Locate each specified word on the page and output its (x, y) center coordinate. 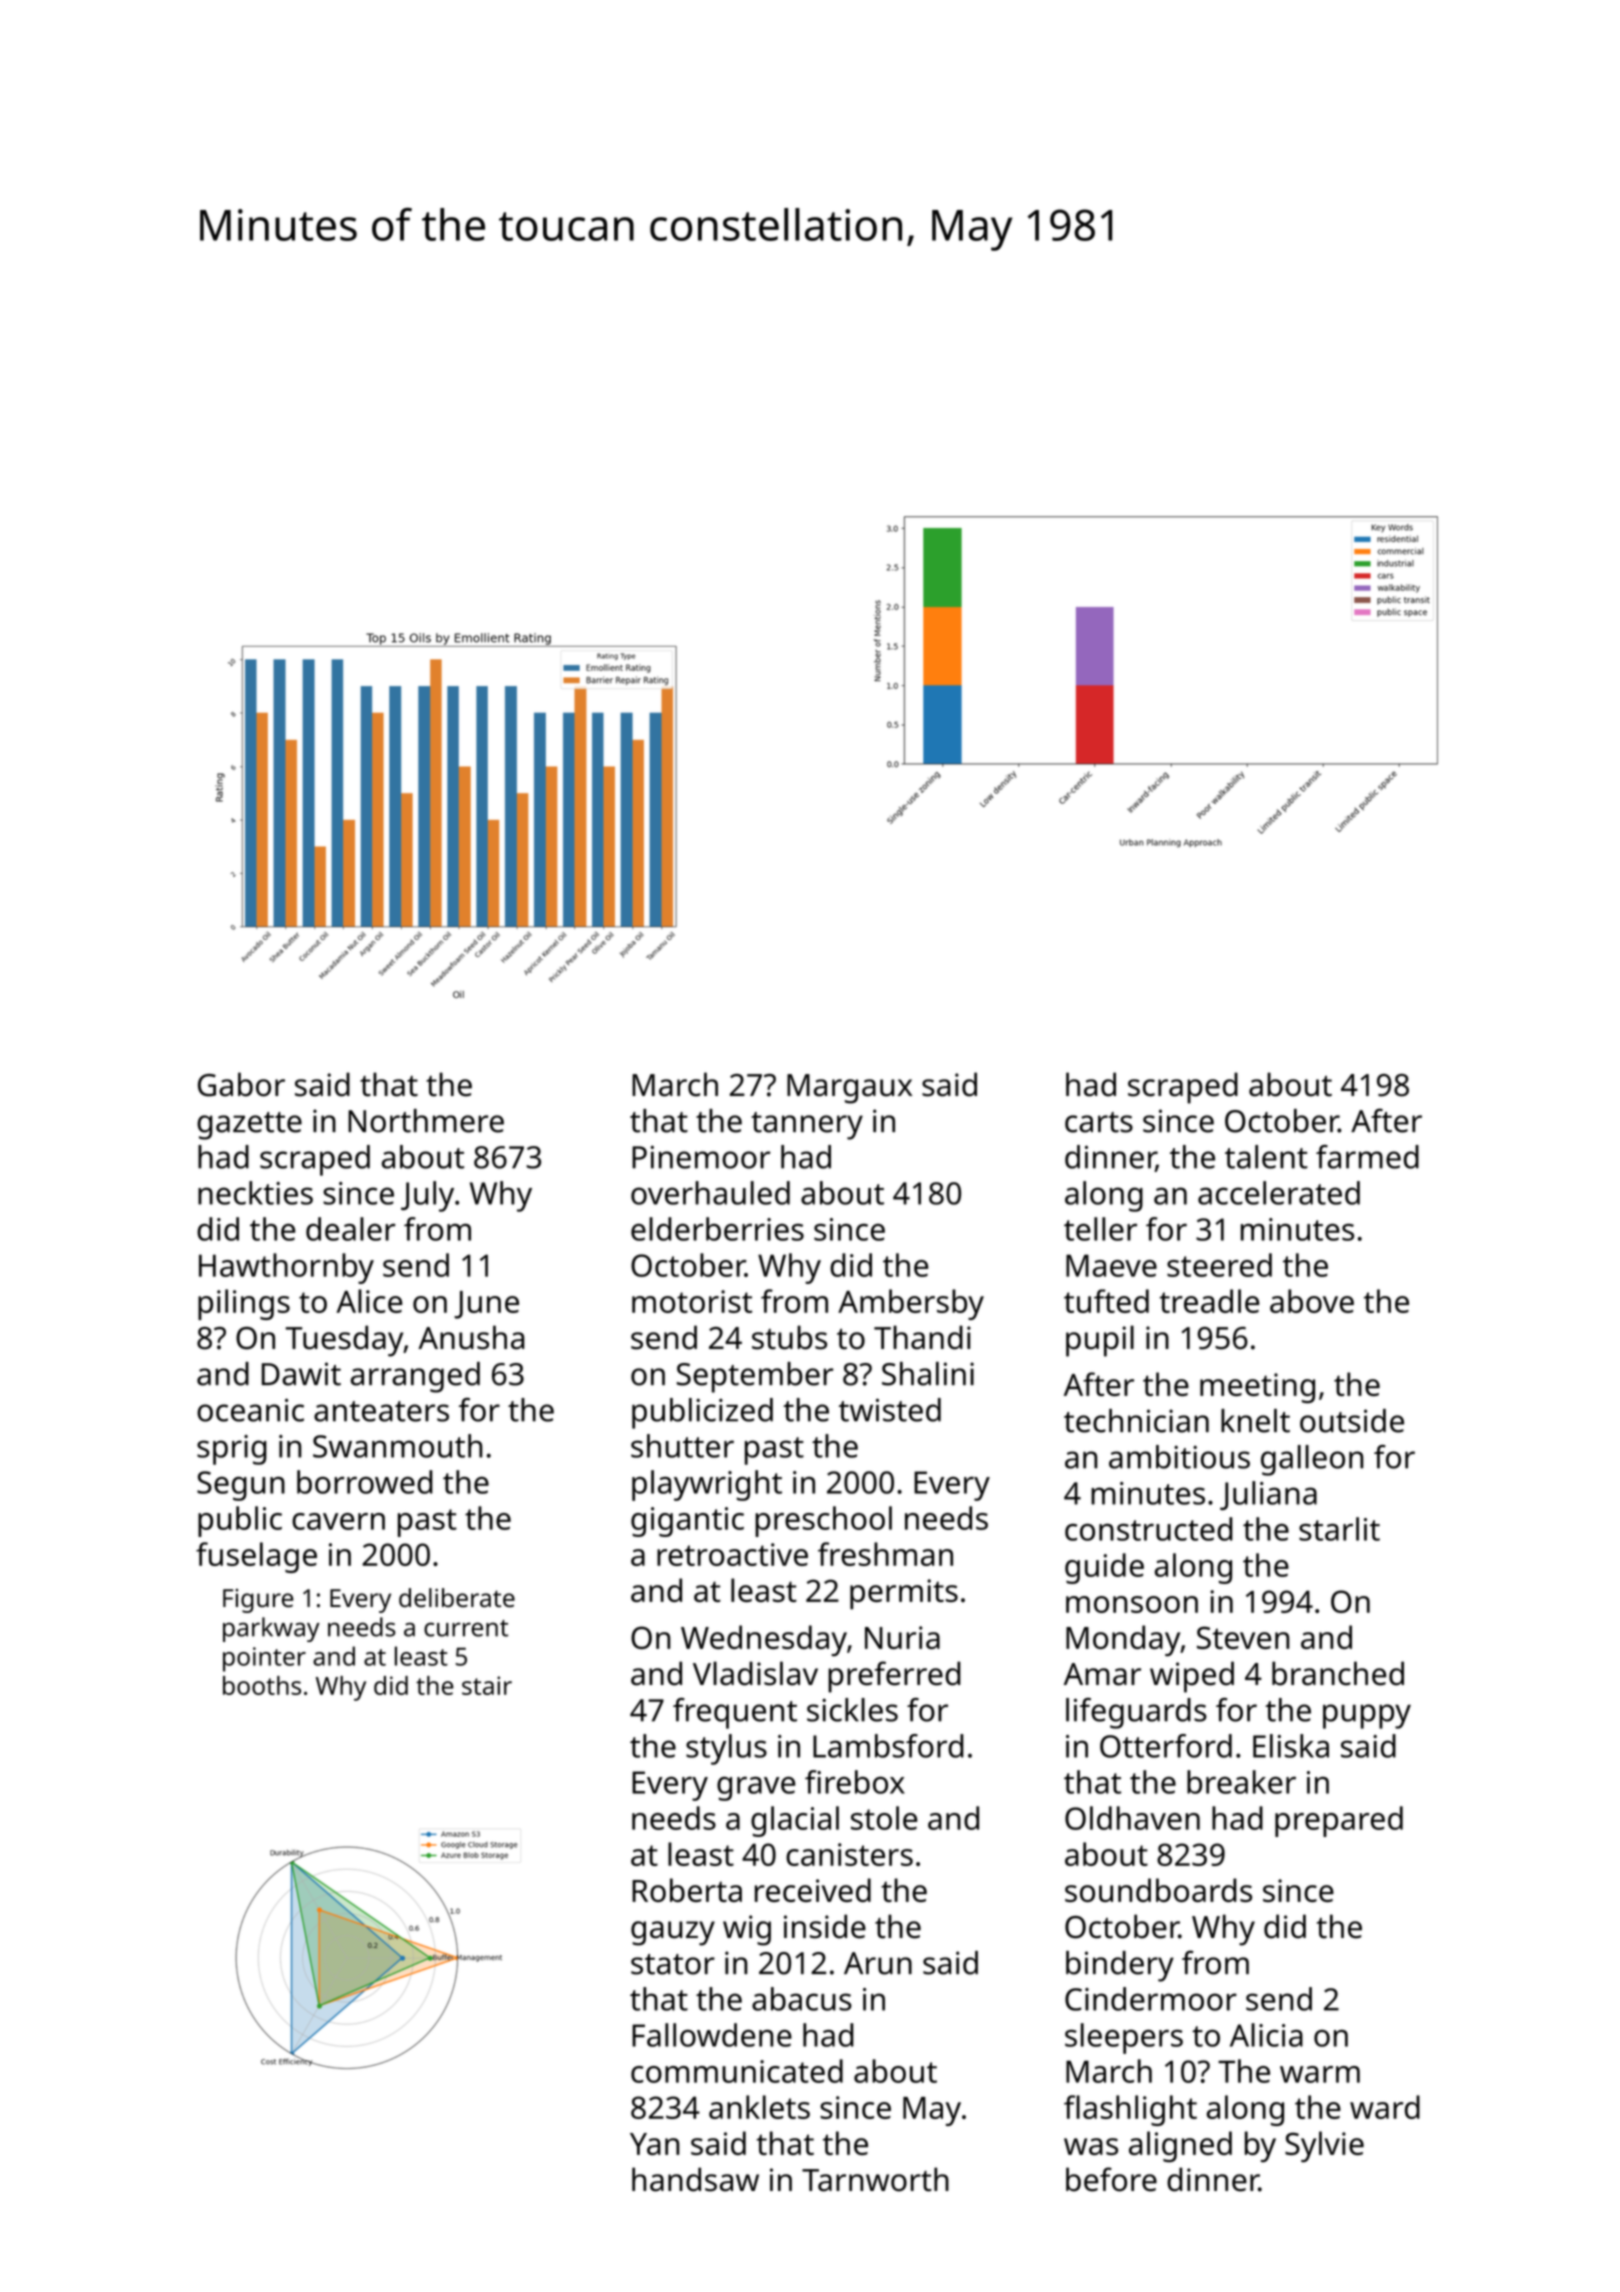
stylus (726, 1749)
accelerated (1279, 1193)
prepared (1339, 1821)
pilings (244, 1304)
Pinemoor (701, 1157)
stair (487, 1685)
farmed (1367, 1157)
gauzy (673, 1933)
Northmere (426, 1121)
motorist (692, 1301)
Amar (1102, 1674)
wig (747, 1930)
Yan (654, 2144)
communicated (737, 2071)
